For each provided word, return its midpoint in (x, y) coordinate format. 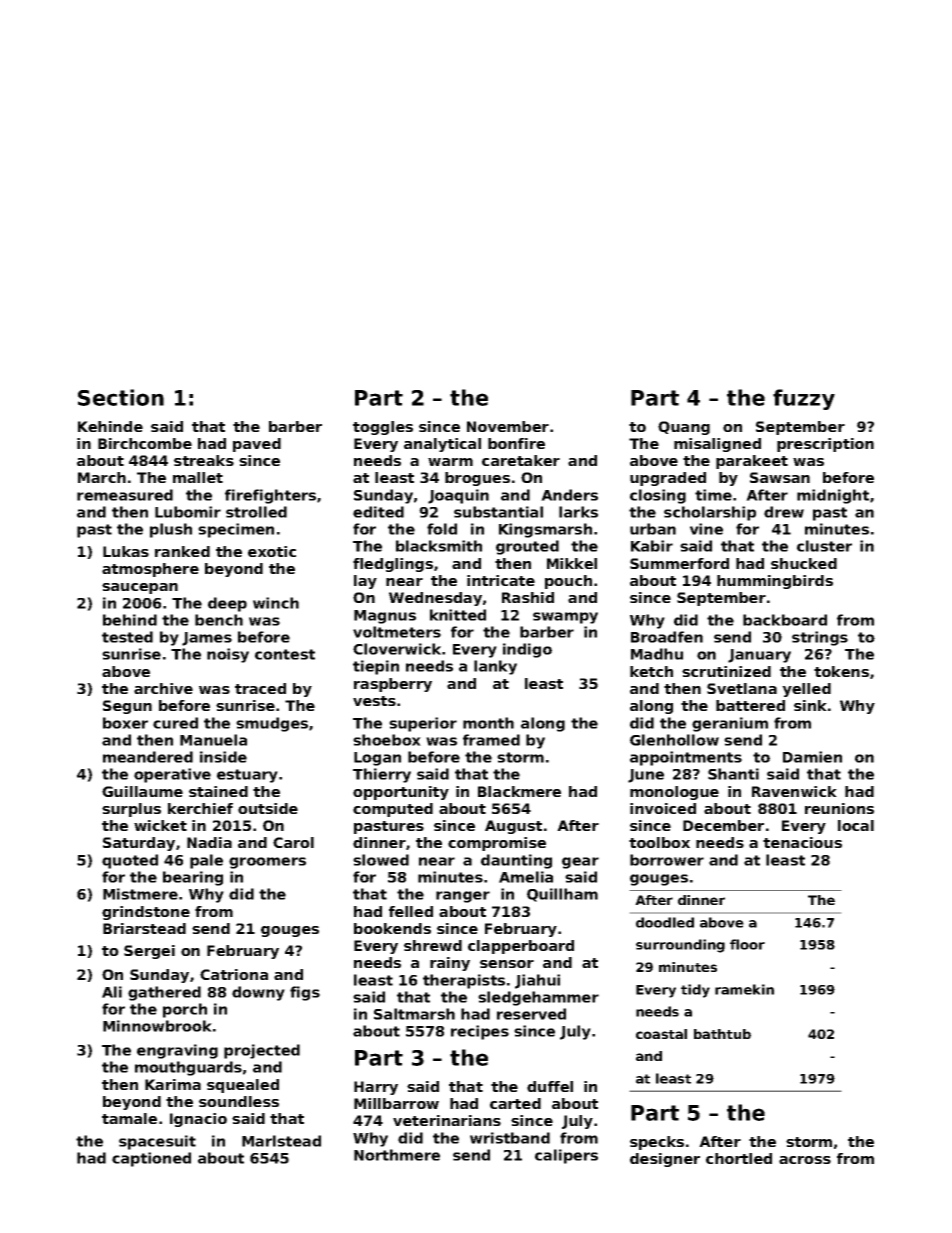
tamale (129, 1118)
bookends (392, 928)
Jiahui (537, 981)
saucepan (140, 588)
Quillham (562, 895)
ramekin (744, 989)
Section (121, 397)
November (508, 426)
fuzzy (804, 399)
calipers (566, 1156)
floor (747, 944)
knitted (458, 615)
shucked (804, 563)
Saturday (139, 844)
